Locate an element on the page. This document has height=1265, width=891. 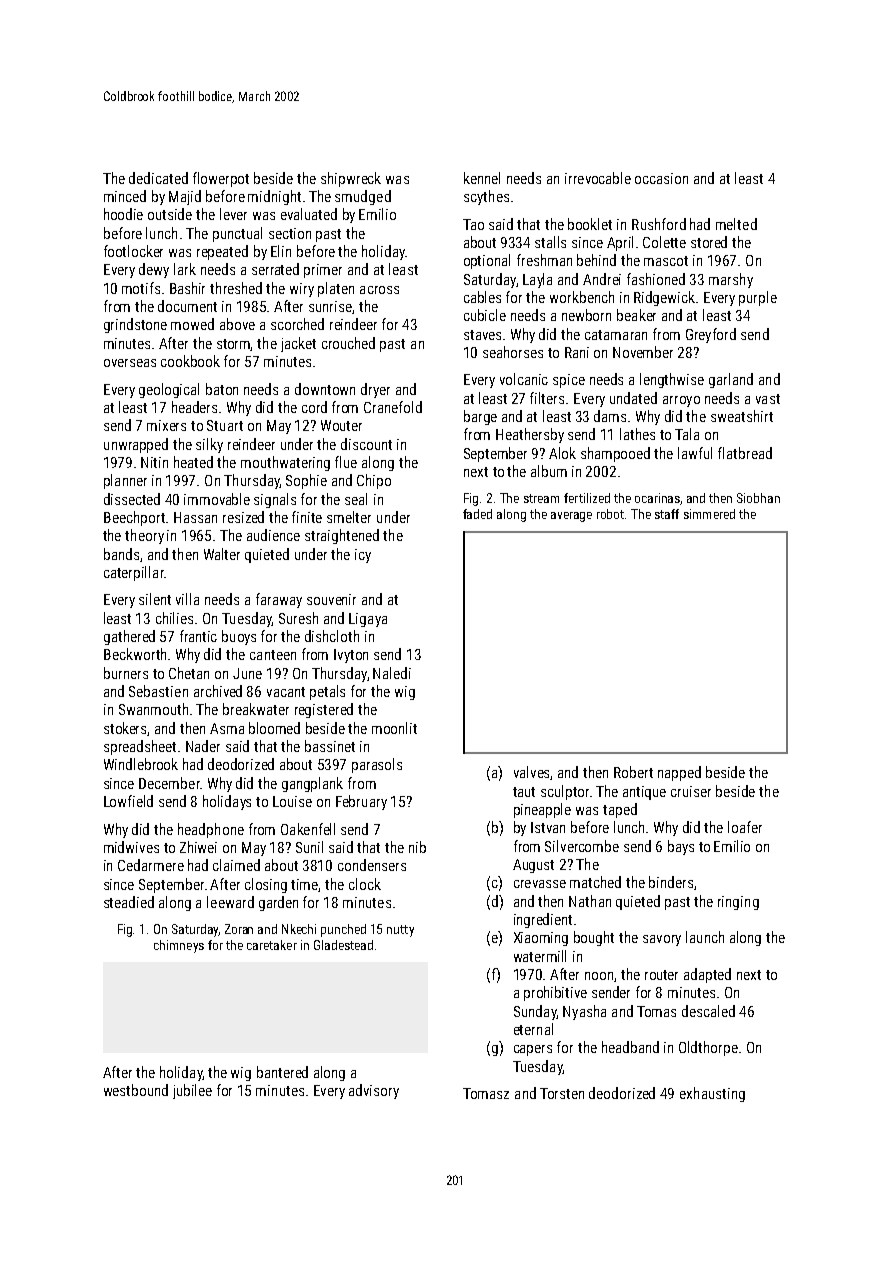
garland is located at coordinates (731, 380).
